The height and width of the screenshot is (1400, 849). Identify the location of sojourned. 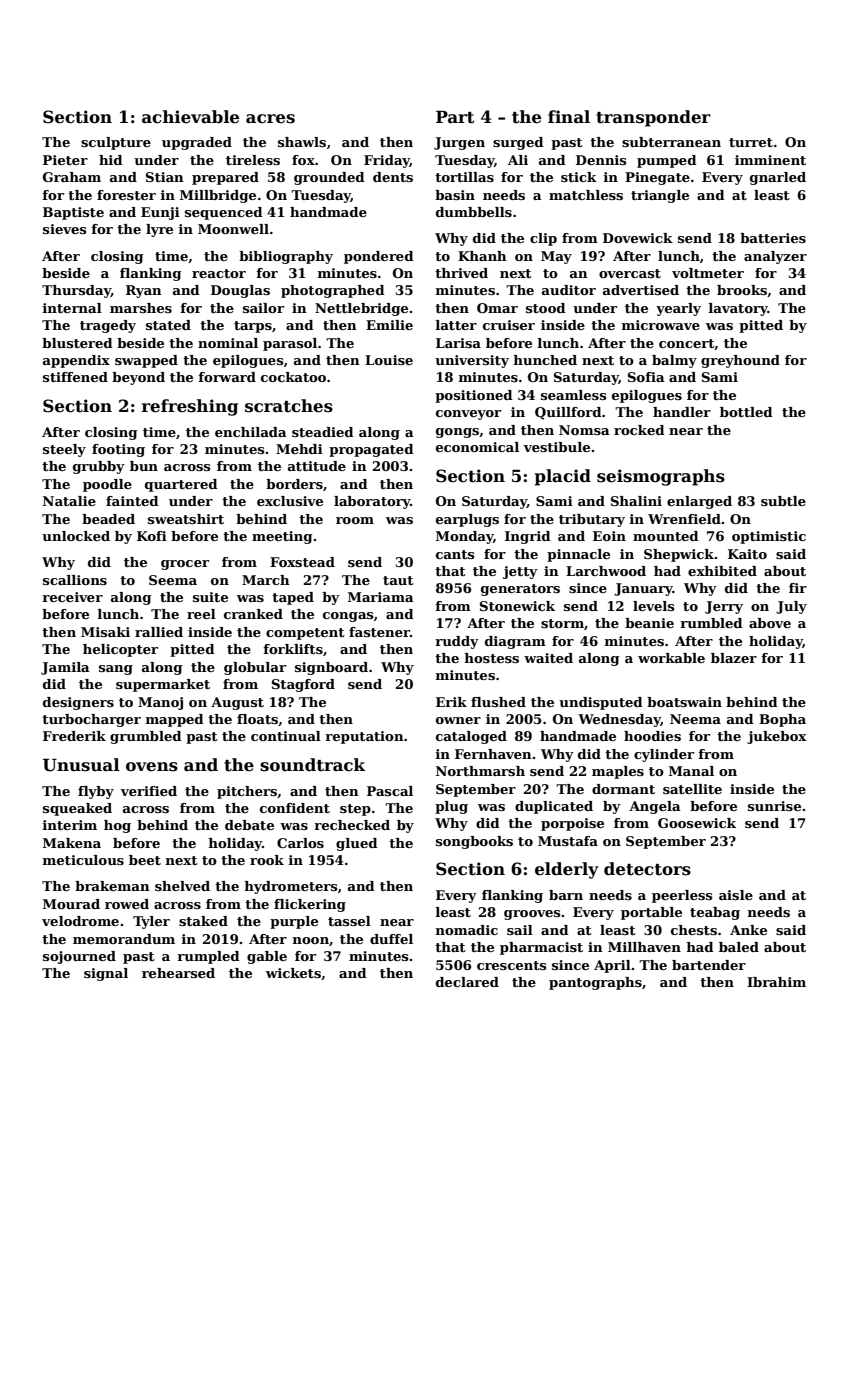
(79, 957).
